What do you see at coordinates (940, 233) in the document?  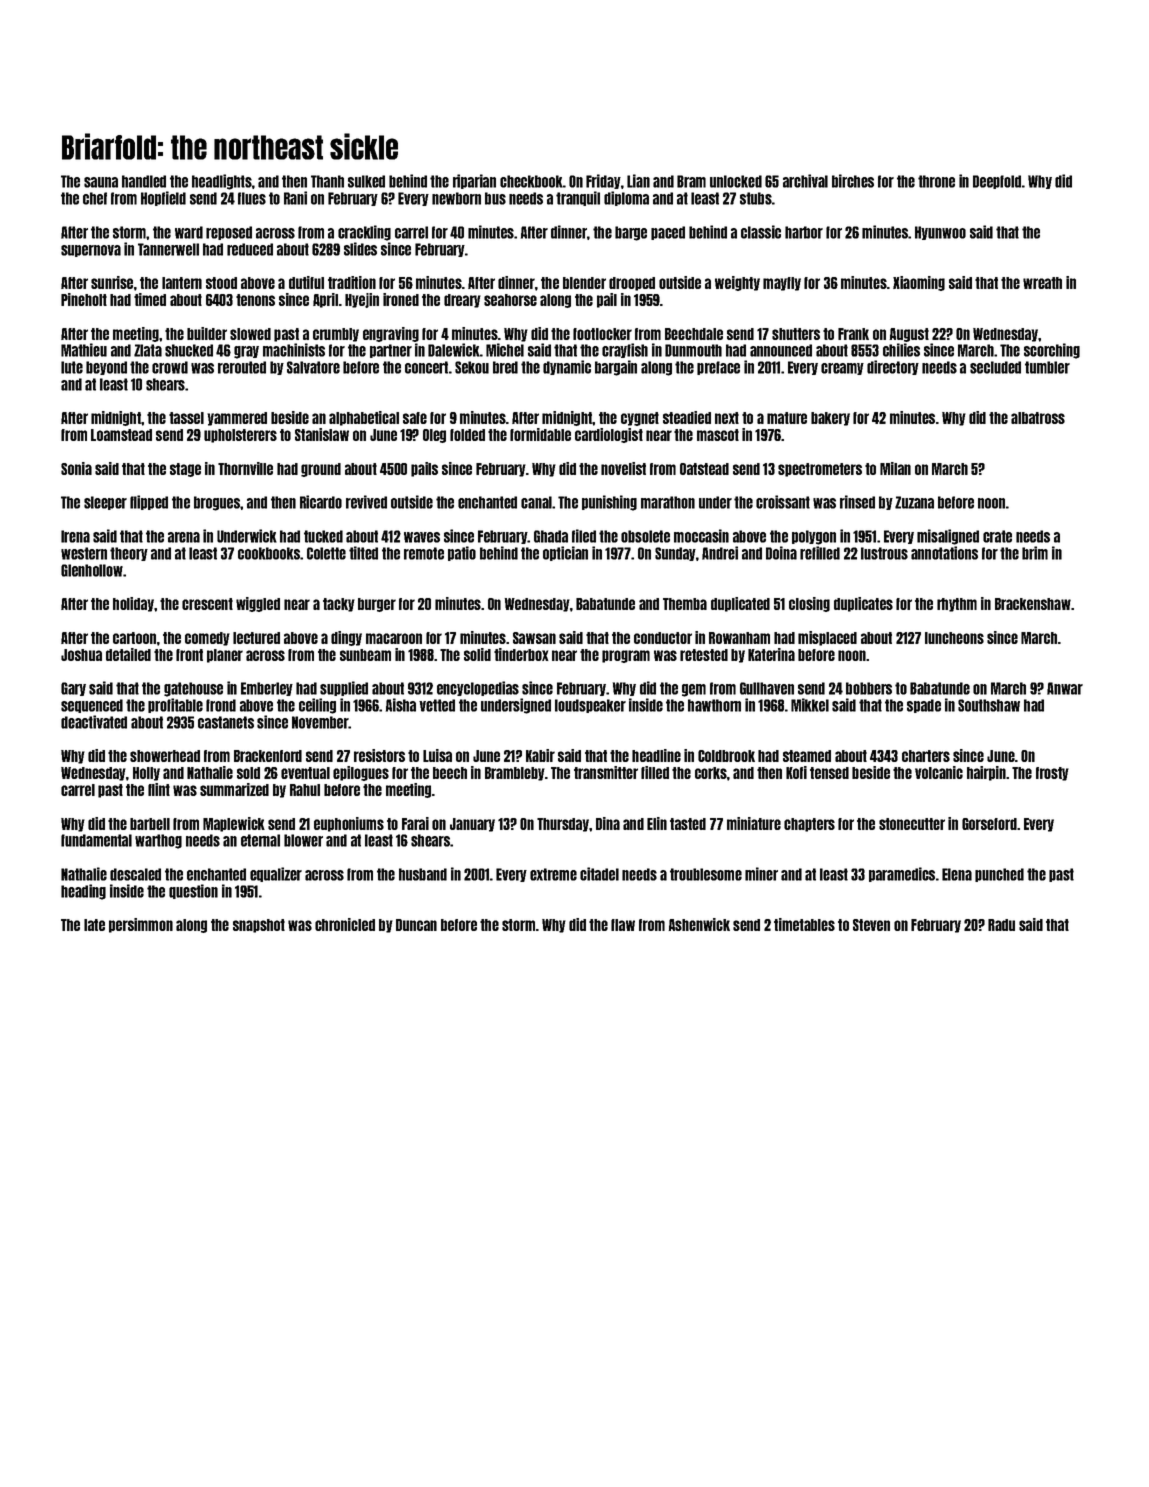 I see `Hyunwoo` at bounding box center [940, 233].
